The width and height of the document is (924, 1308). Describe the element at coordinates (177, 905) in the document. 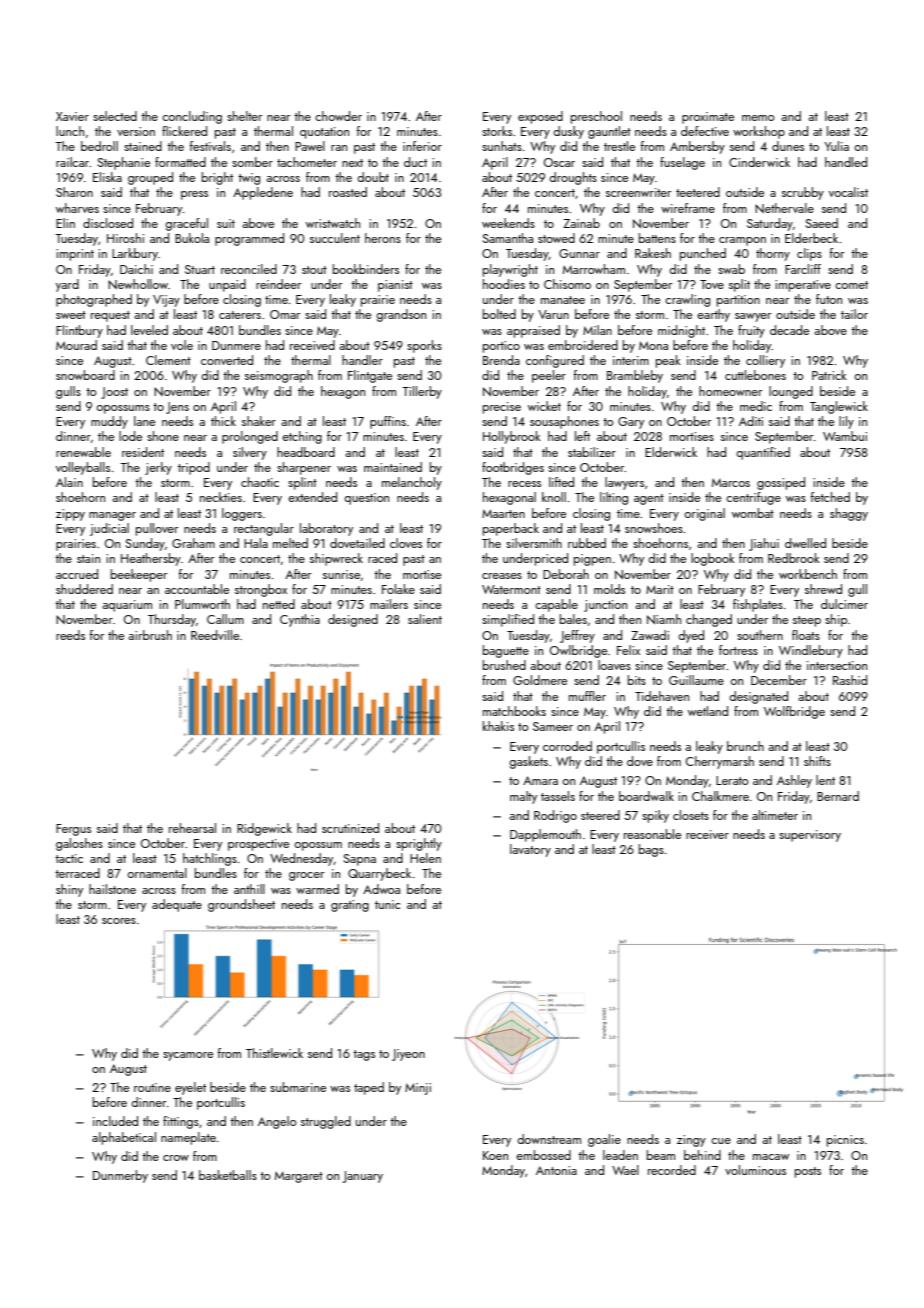

I see `adequate` at that location.
